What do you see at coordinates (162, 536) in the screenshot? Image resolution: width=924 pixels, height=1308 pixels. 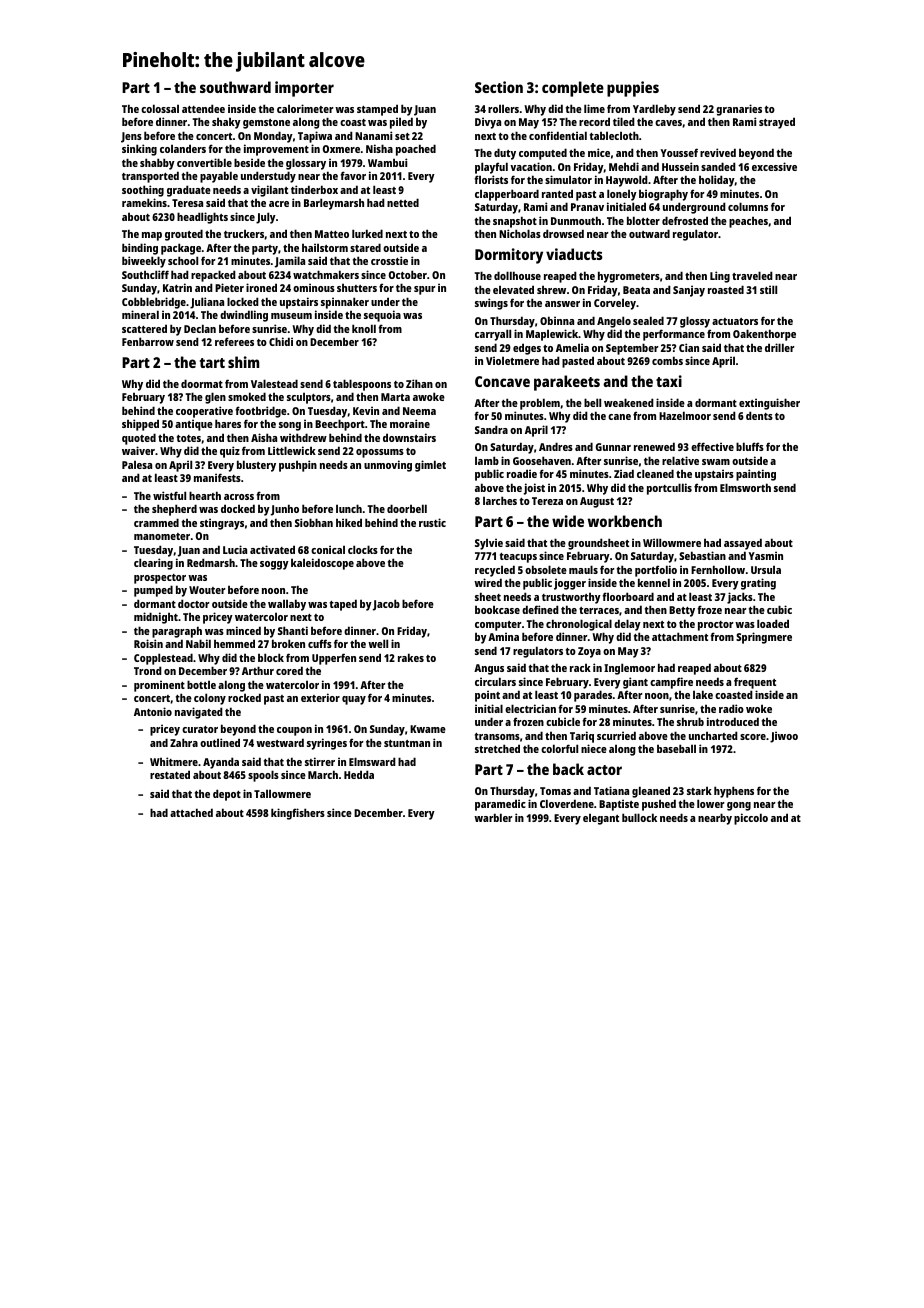 I see `manometer` at bounding box center [162, 536].
